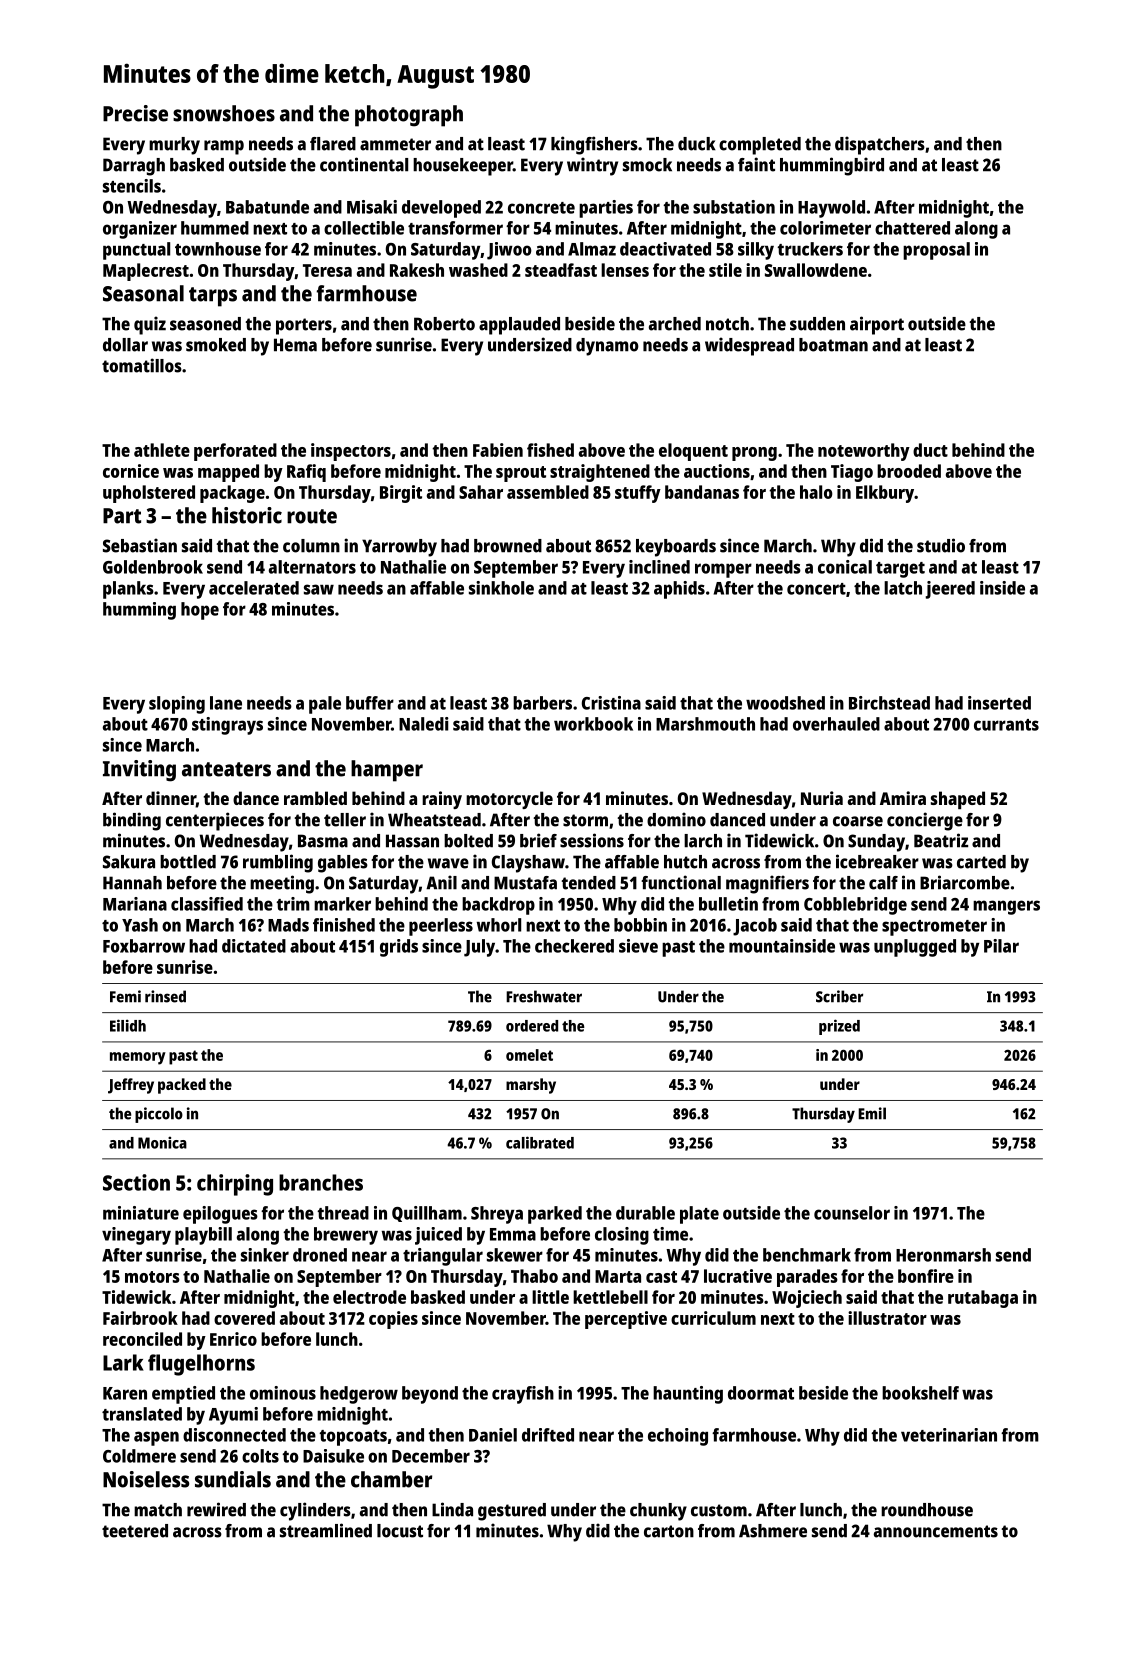 Image resolution: width=1145 pixels, height=1659 pixels. I want to click on spectrometer, so click(934, 928).
